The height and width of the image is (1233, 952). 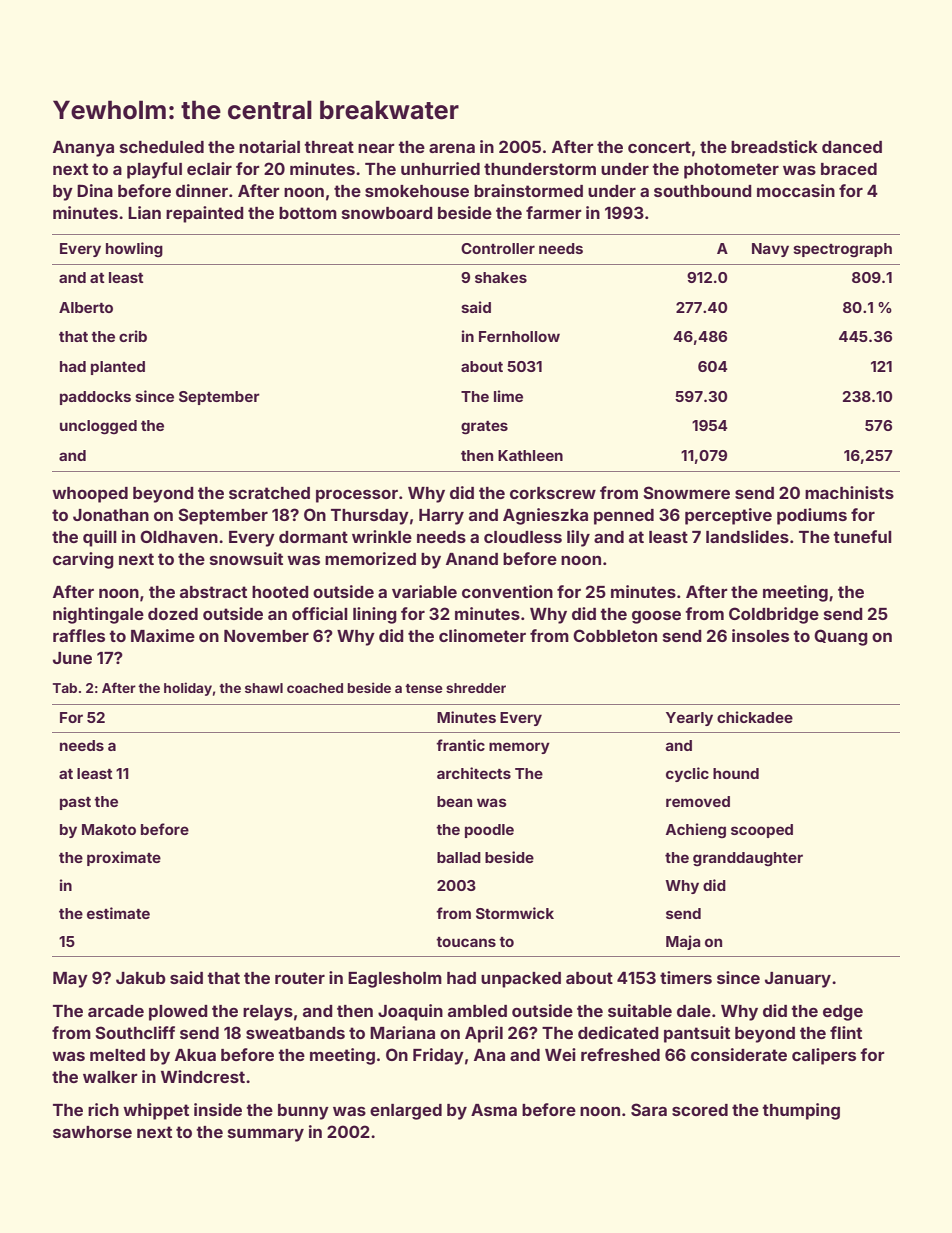 What do you see at coordinates (755, 717) in the image?
I see `chickadee` at bounding box center [755, 717].
